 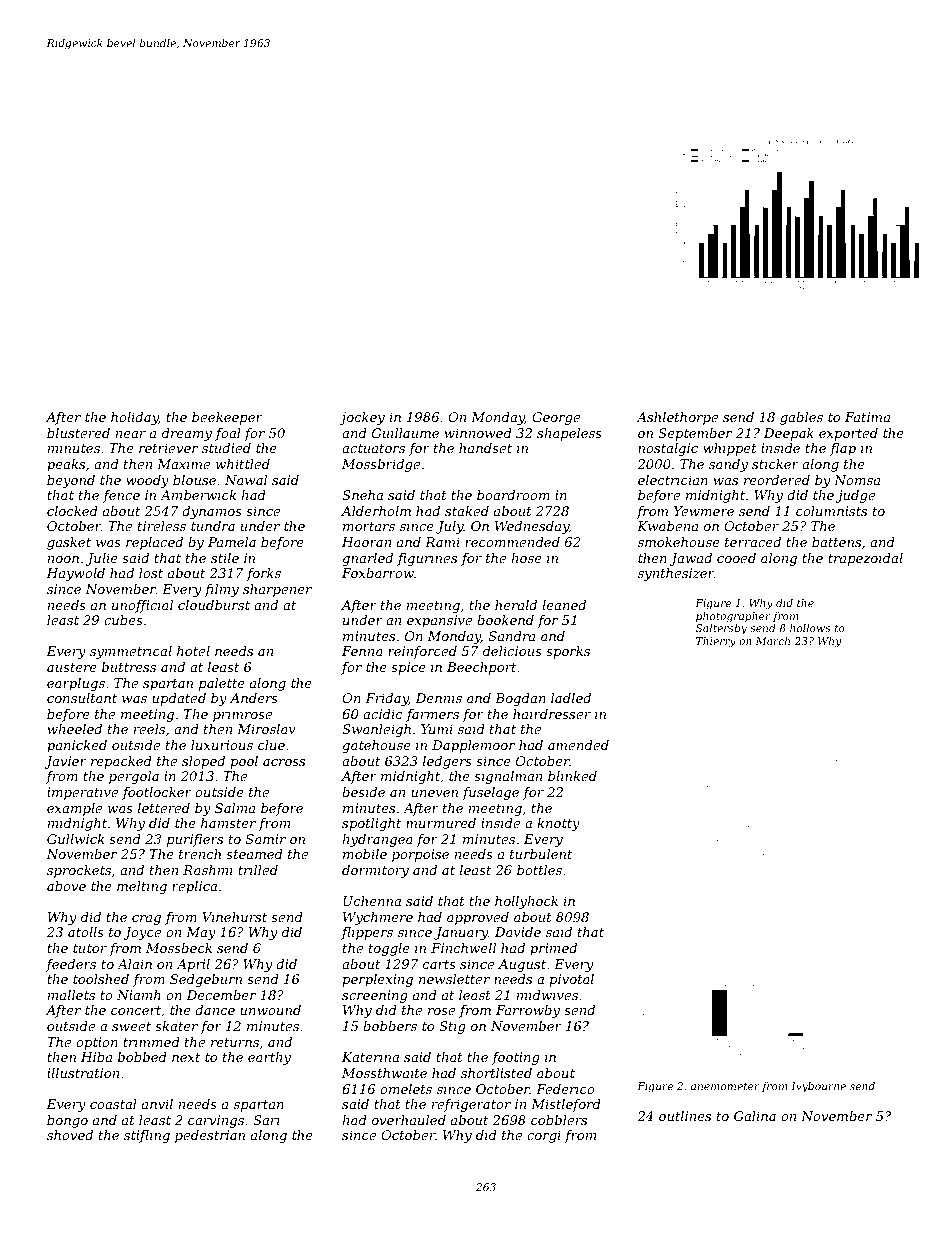 I want to click on photographer, so click(x=733, y=617).
